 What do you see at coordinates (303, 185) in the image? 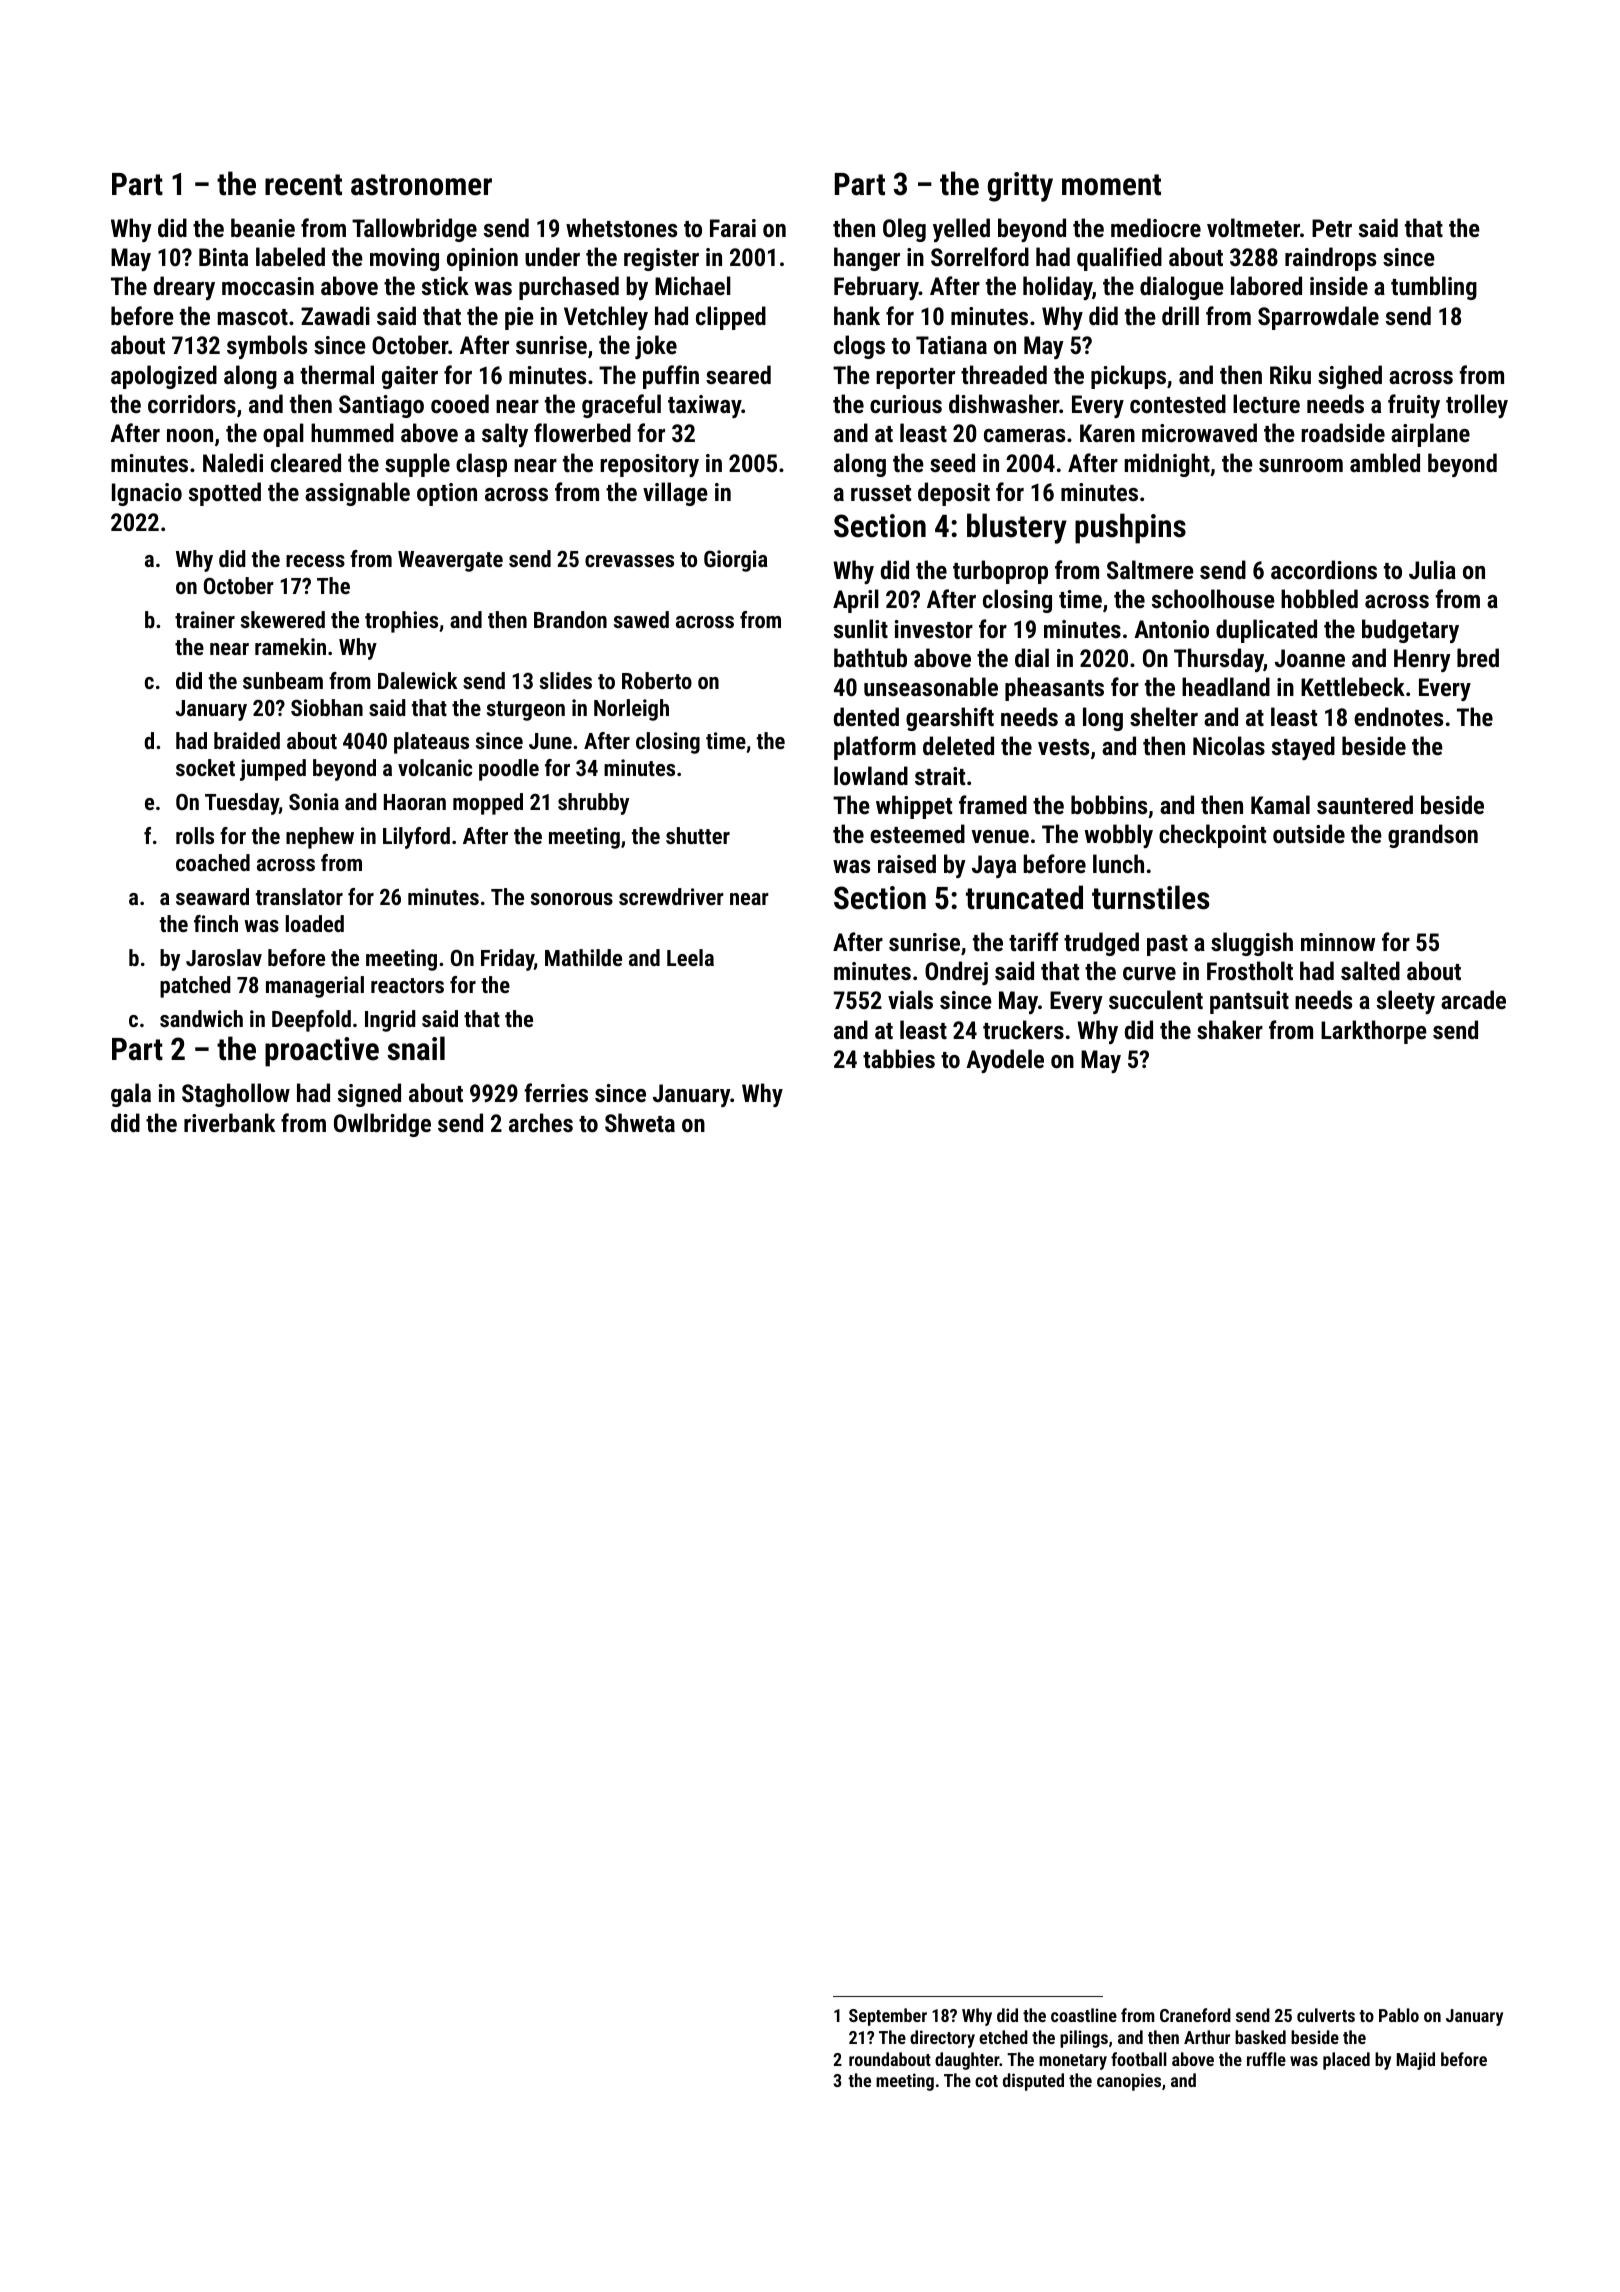
I see `recent` at bounding box center [303, 185].
